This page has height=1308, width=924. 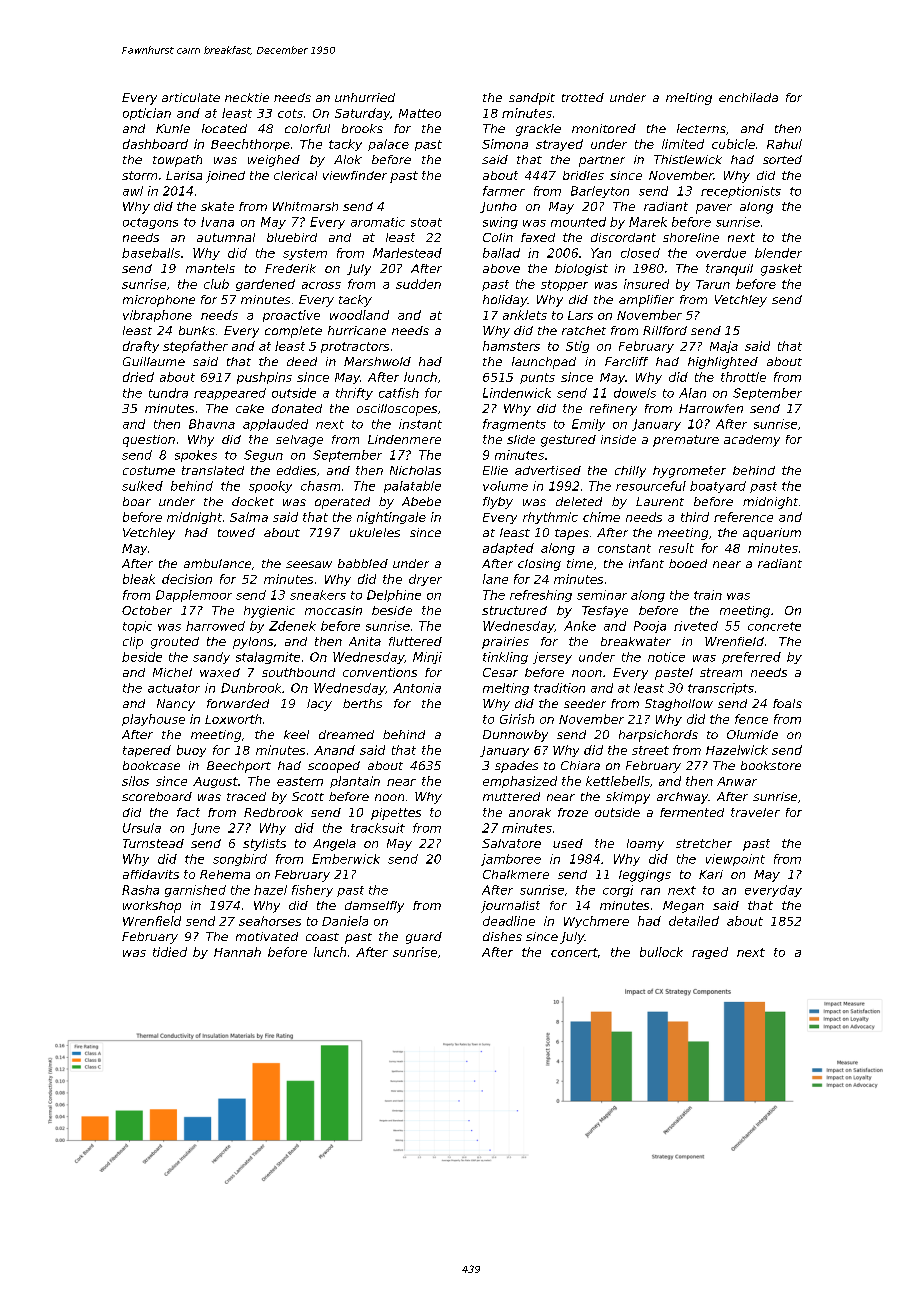 I want to click on spades, so click(x=516, y=767).
